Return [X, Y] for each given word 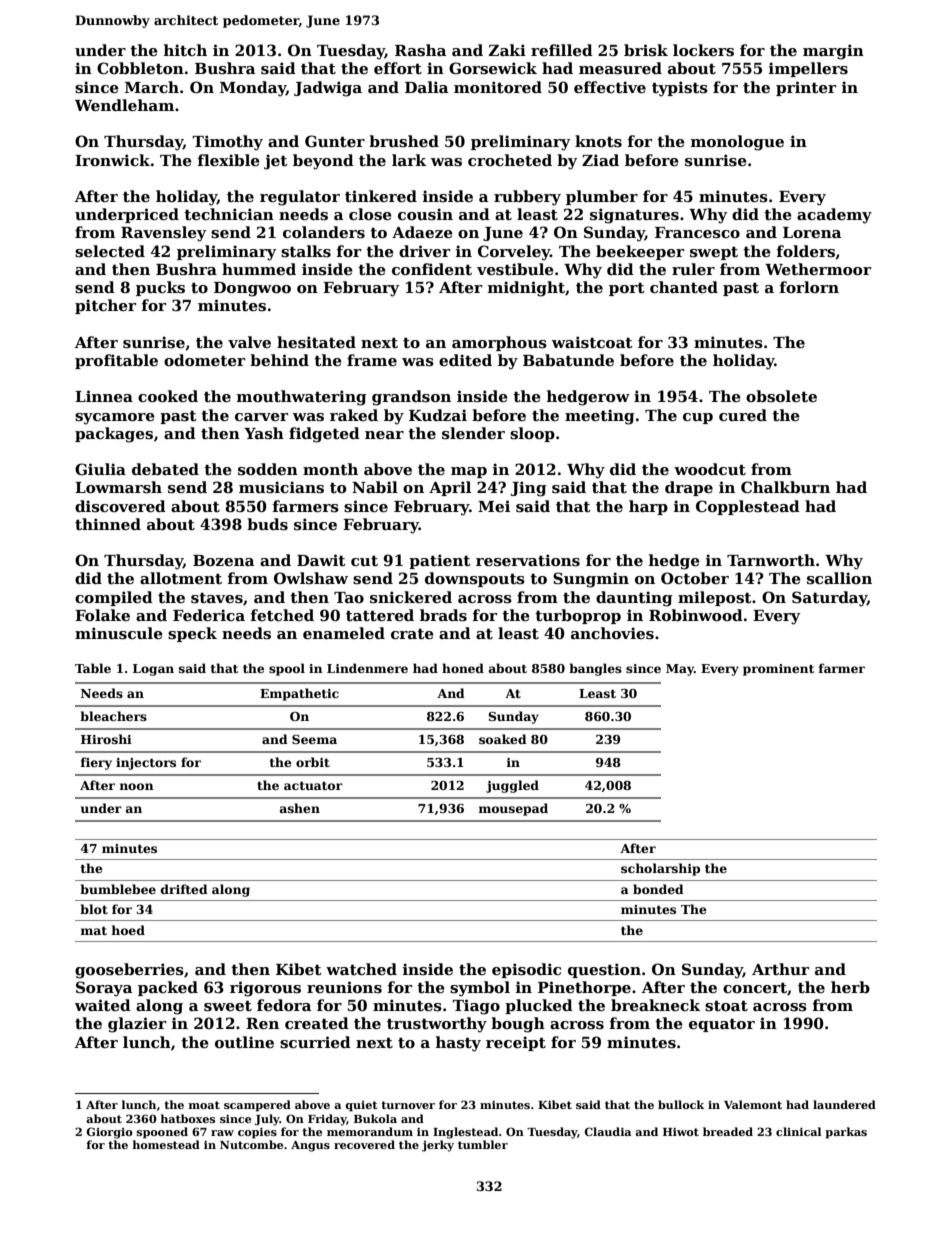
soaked [503, 739]
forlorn [809, 287]
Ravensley [163, 234]
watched [361, 969]
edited [465, 360]
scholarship [660, 869]
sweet [228, 1006]
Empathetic [299, 694]
